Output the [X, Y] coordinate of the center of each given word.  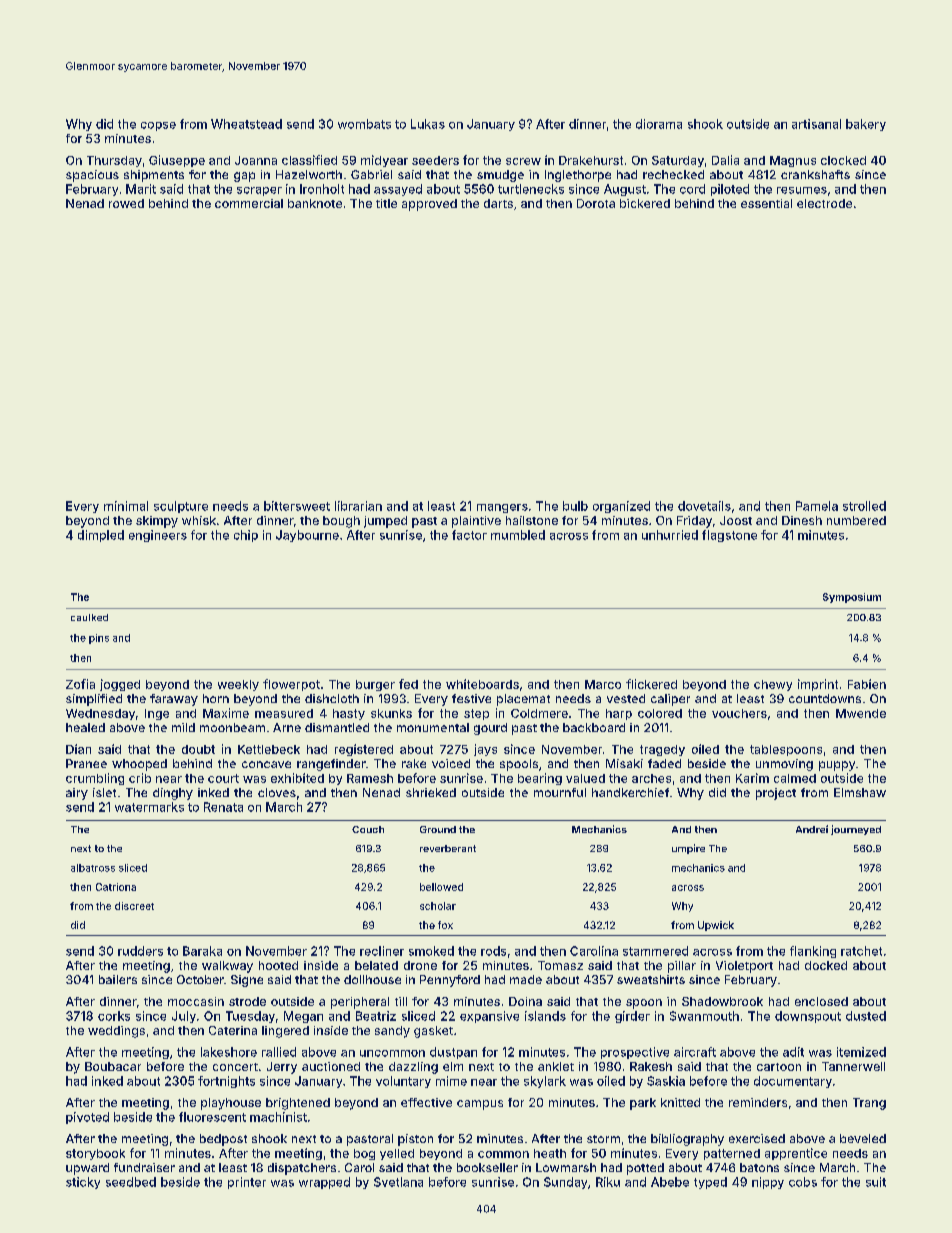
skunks [391, 713]
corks [114, 1016]
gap [244, 177]
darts [498, 203]
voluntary [403, 1082]
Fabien [867, 684]
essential [766, 203]
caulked [89, 617]
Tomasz [560, 965]
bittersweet [297, 506]
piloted [730, 190]
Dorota [596, 203]
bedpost [223, 1140]
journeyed [856, 830]
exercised [757, 1138]
